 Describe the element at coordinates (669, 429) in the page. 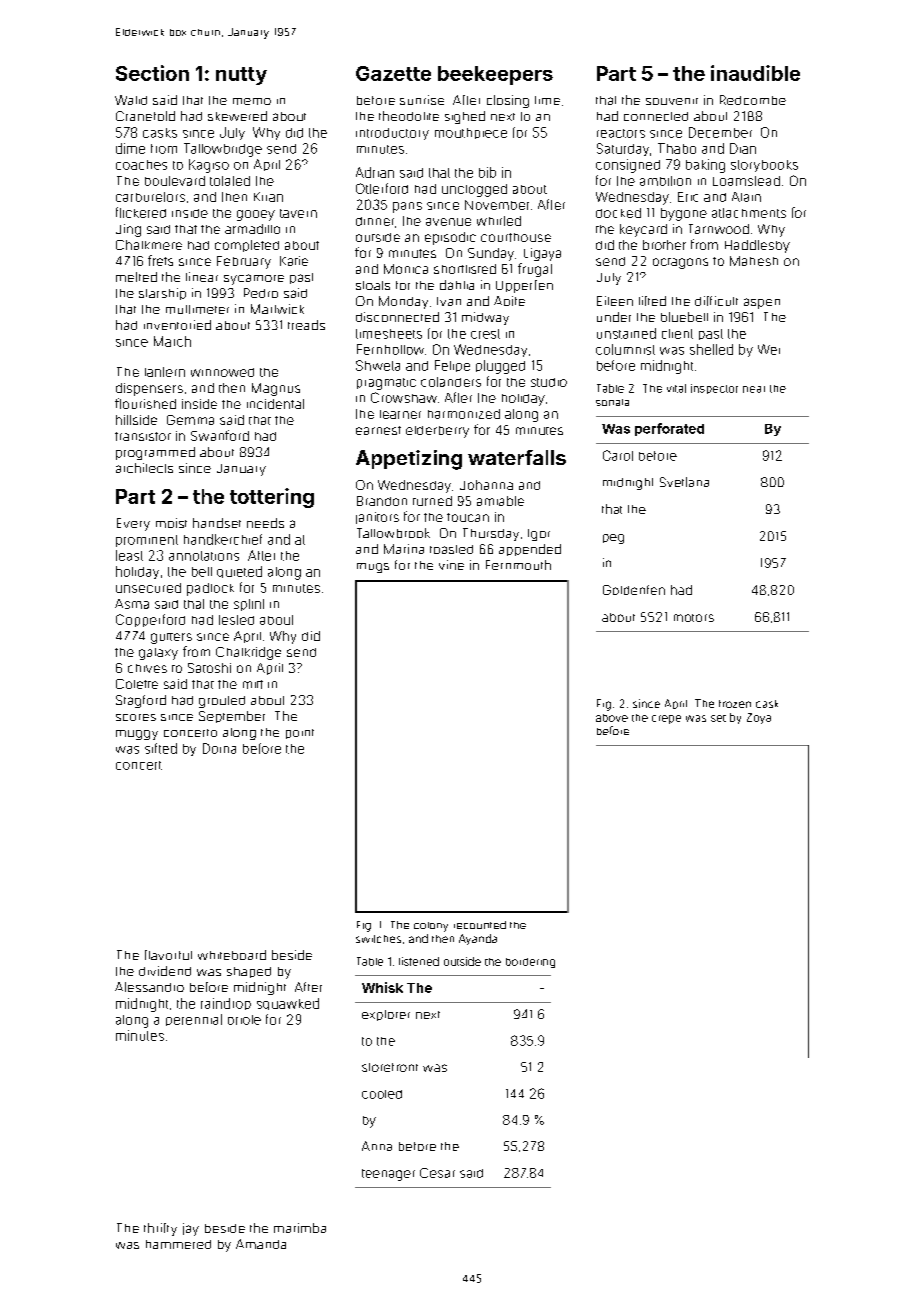

I see `perforated` at that location.
